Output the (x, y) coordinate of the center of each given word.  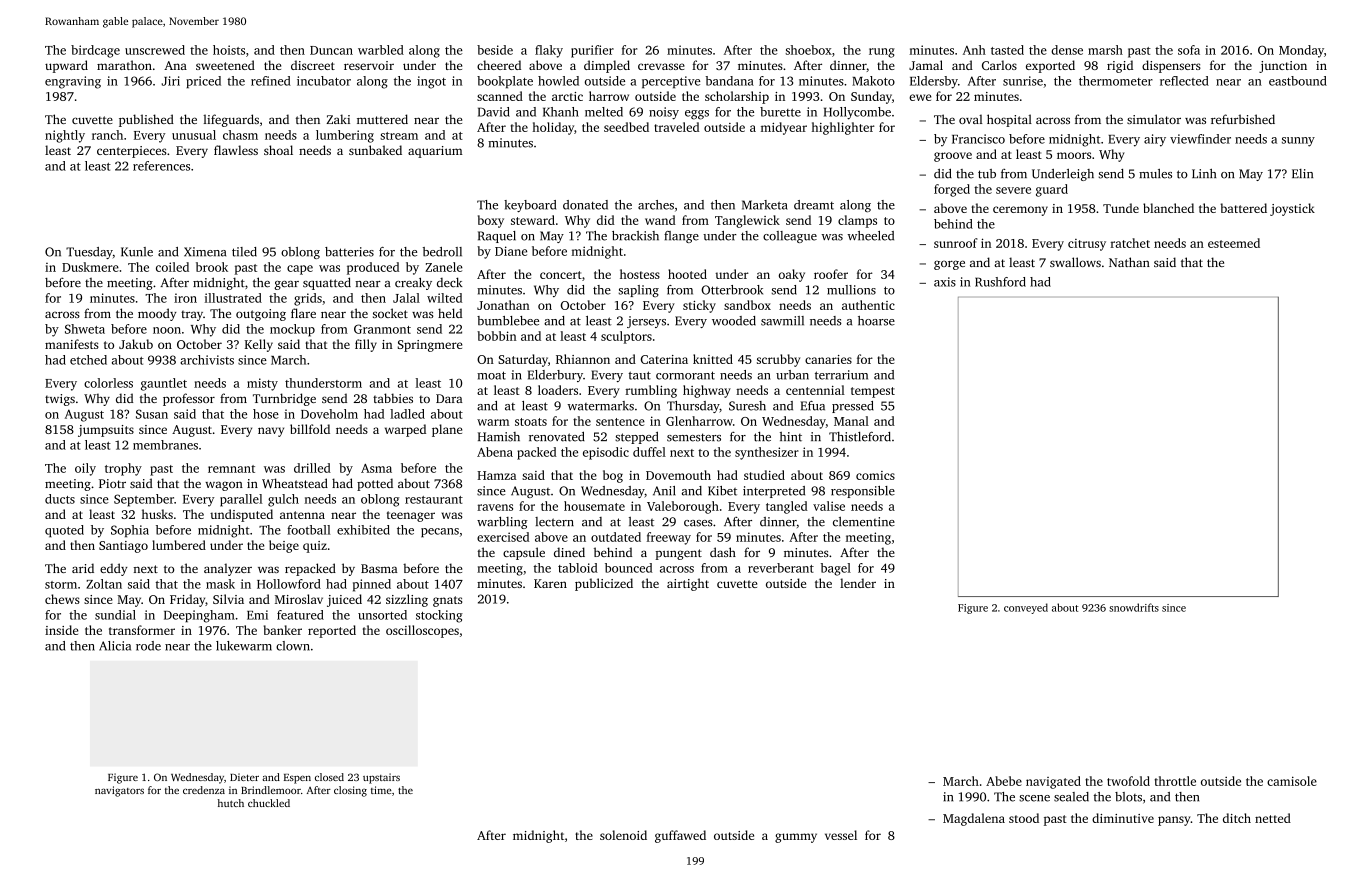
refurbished (1243, 119)
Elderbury (555, 376)
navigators (119, 791)
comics (875, 475)
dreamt (814, 205)
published (146, 120)
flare (303, 313)
